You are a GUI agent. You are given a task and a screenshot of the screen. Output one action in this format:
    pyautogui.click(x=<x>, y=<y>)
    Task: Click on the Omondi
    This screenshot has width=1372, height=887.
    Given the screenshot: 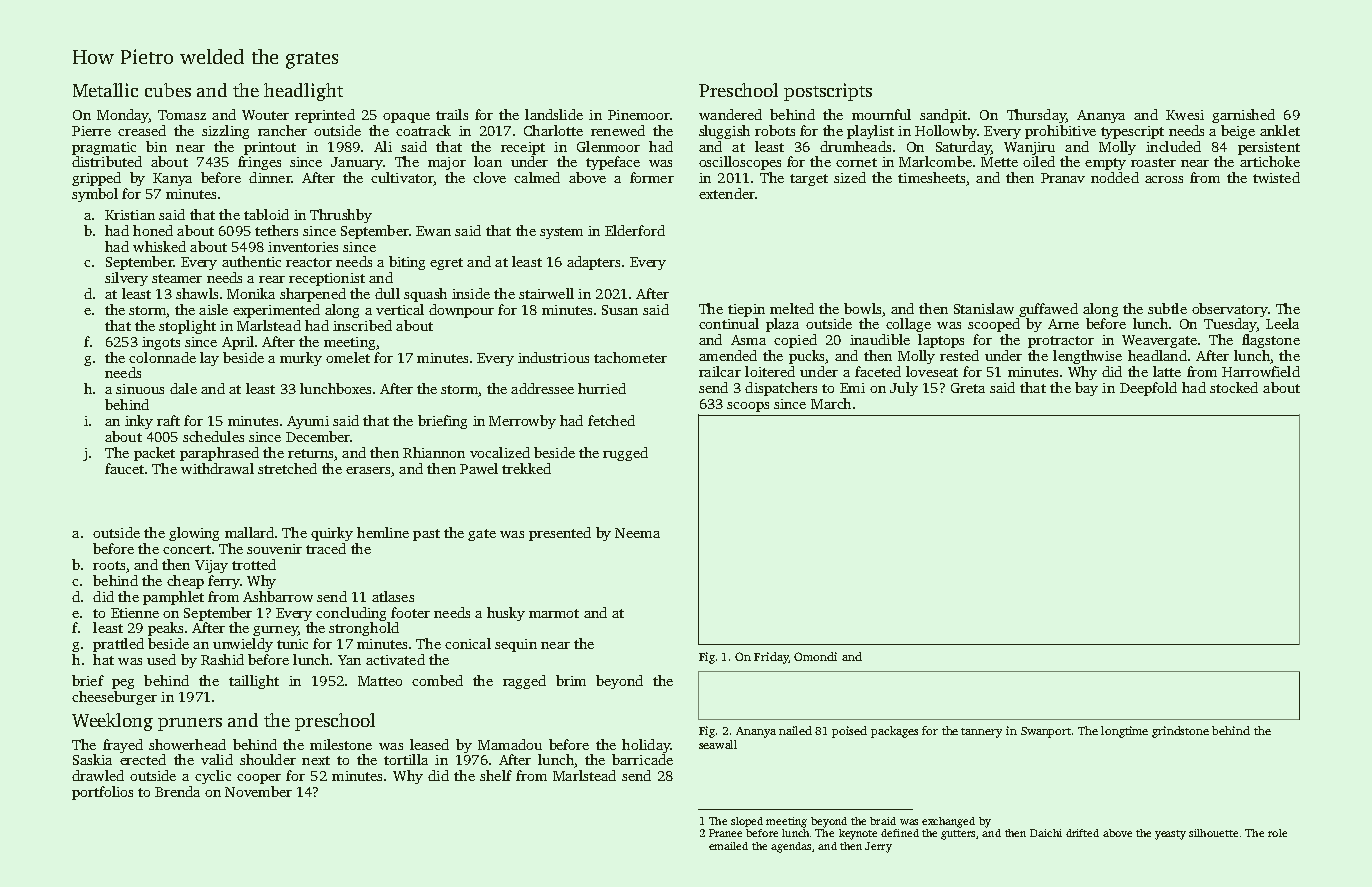 What is the action you would take?
    pyautogui.click(x=815, y=656)
